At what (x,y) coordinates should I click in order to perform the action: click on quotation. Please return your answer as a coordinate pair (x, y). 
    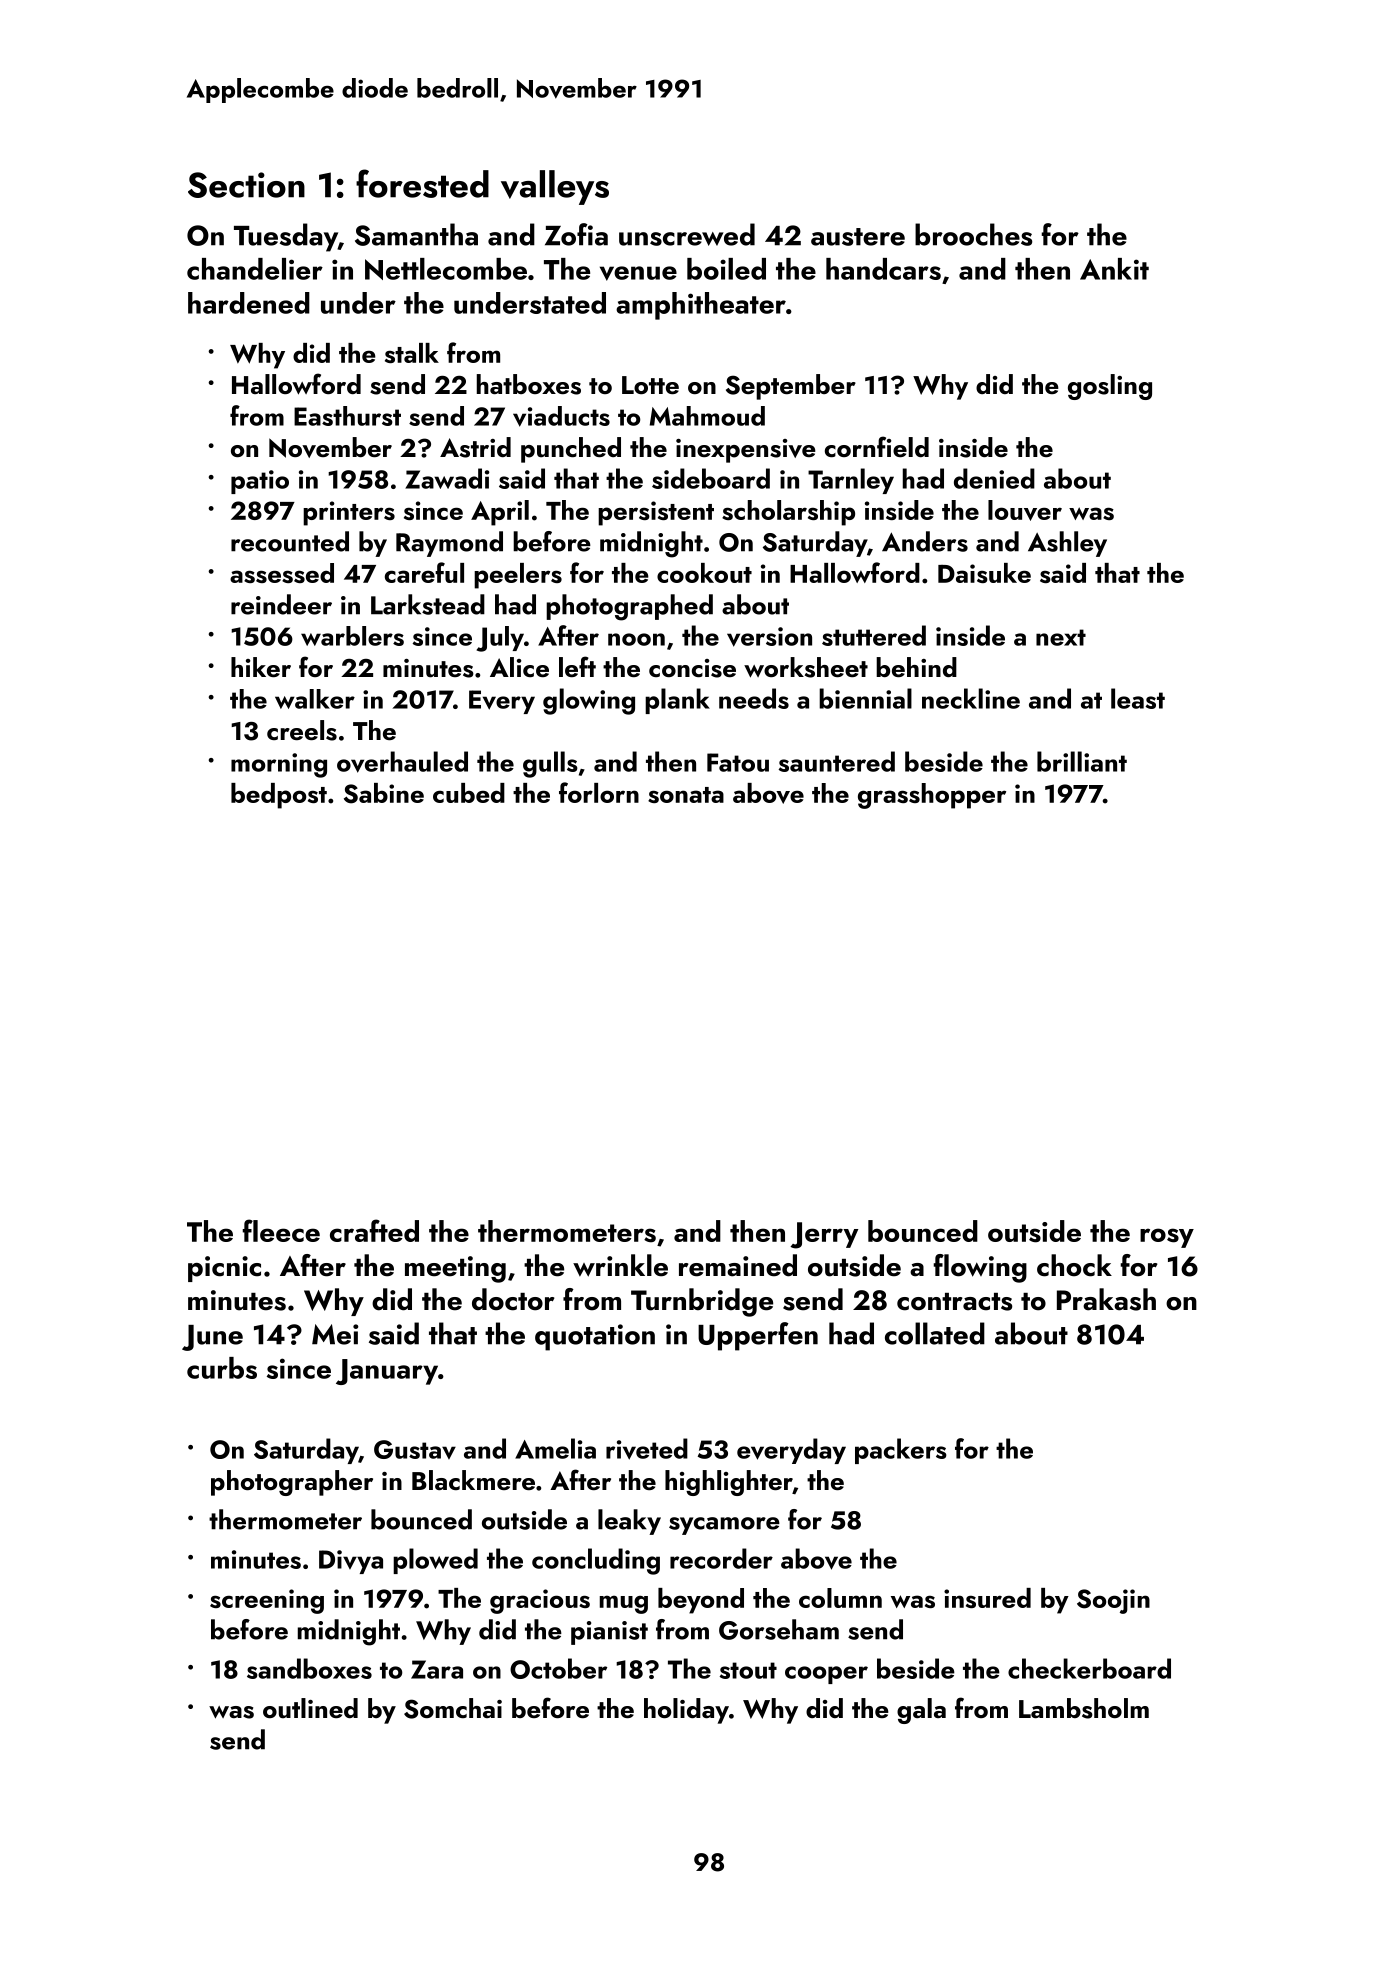
    Looking at the image, I should click on (595, 1337).
